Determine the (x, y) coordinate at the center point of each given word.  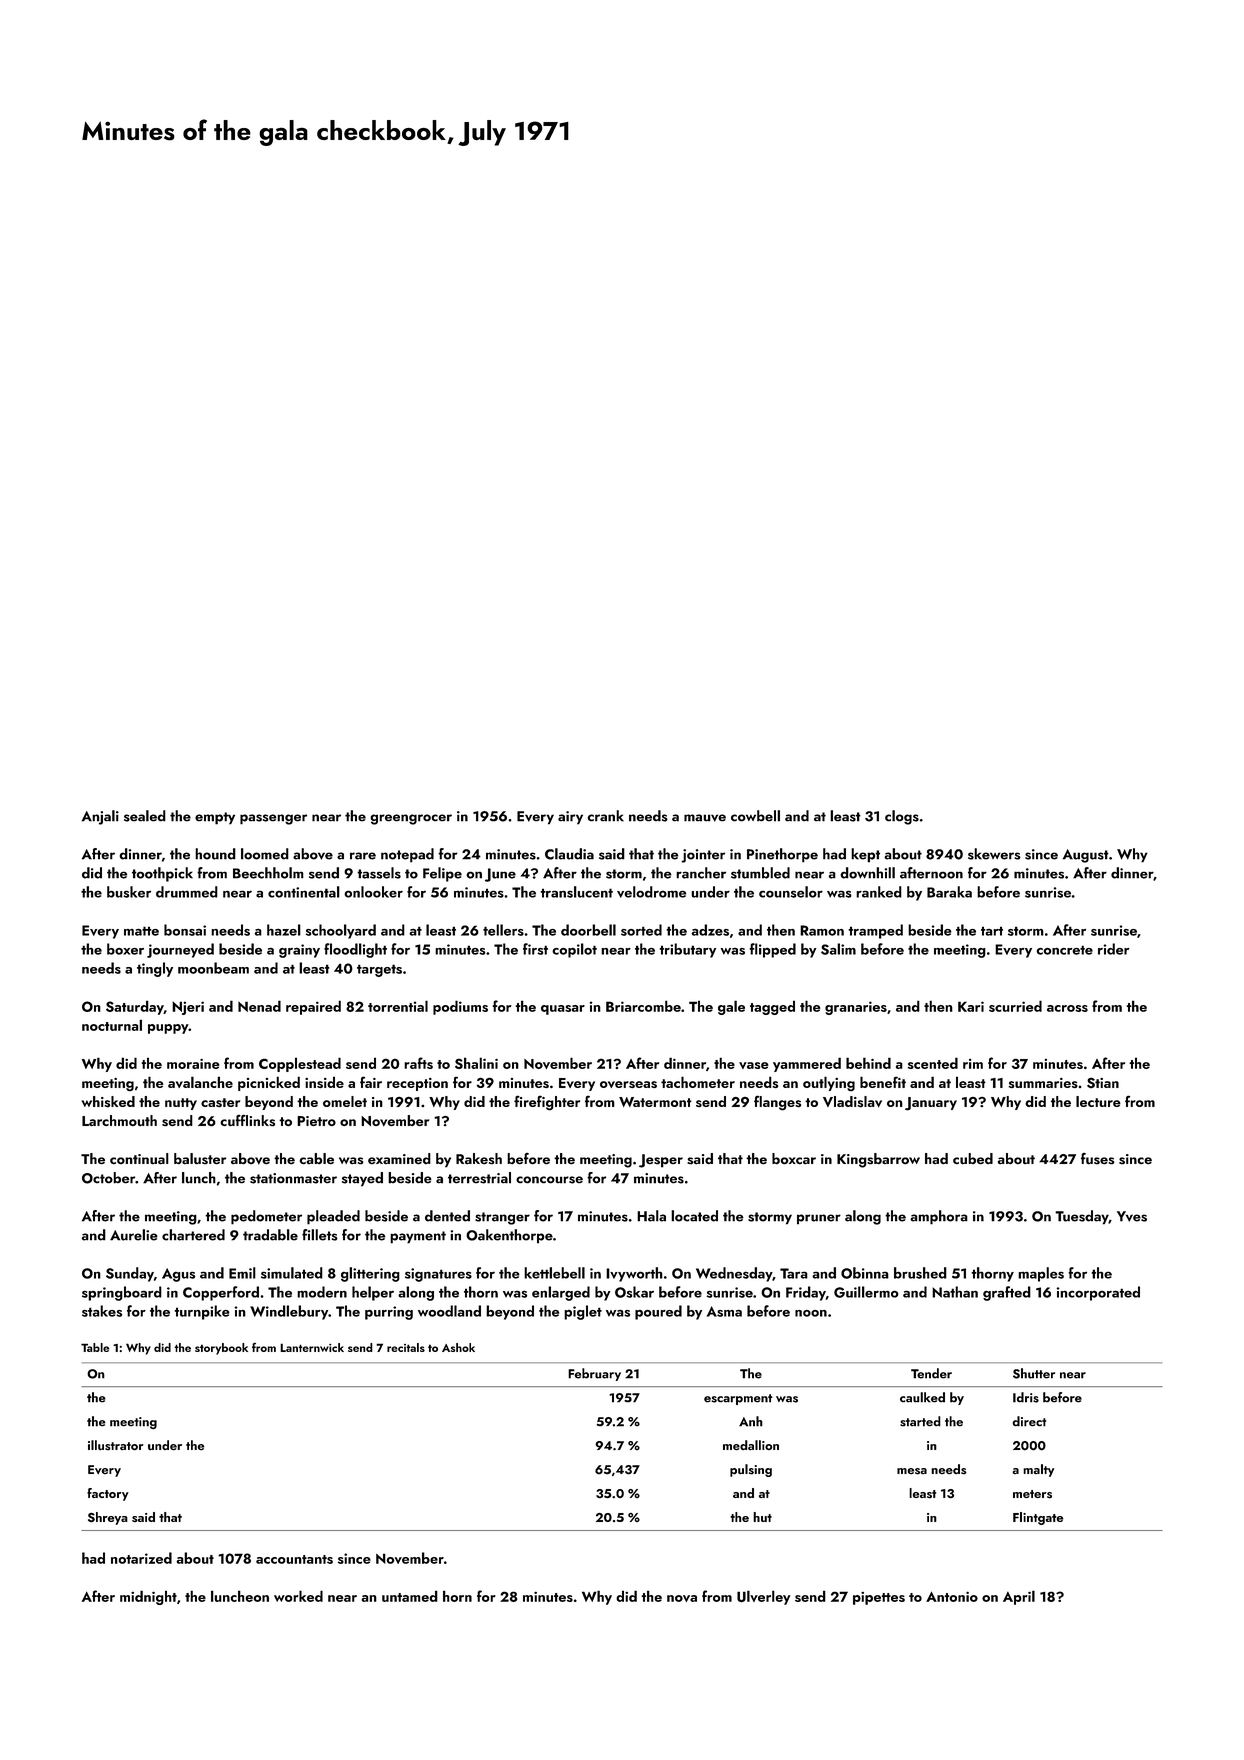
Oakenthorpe (509, 1236)
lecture (1098, 1101)
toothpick (162, 874)
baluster (200, 1159)
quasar (563, 1010)
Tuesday (1082, 1217)
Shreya (108, 1518)
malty (1038, 1470)
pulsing (751, 1470)
